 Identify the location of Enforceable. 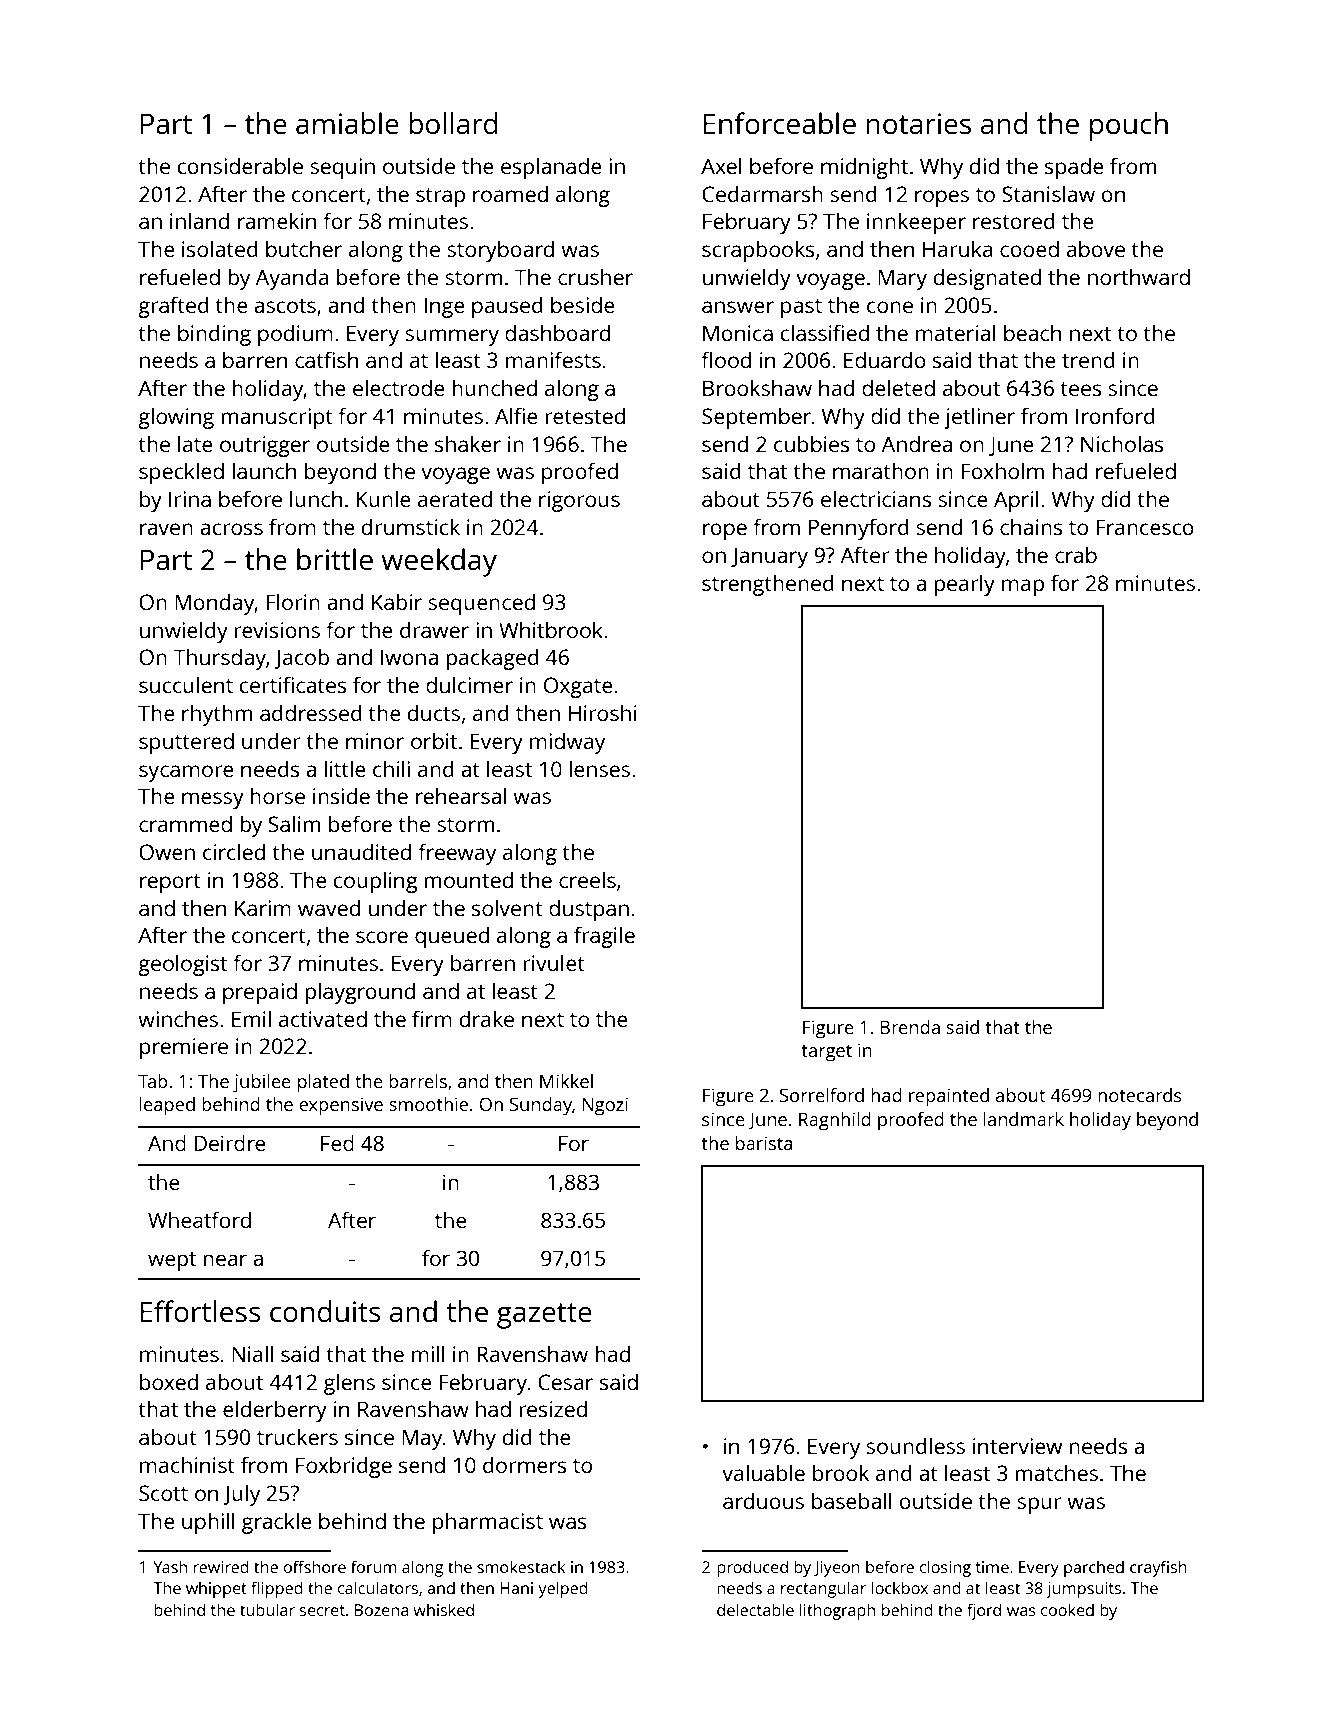
(780, 123).
